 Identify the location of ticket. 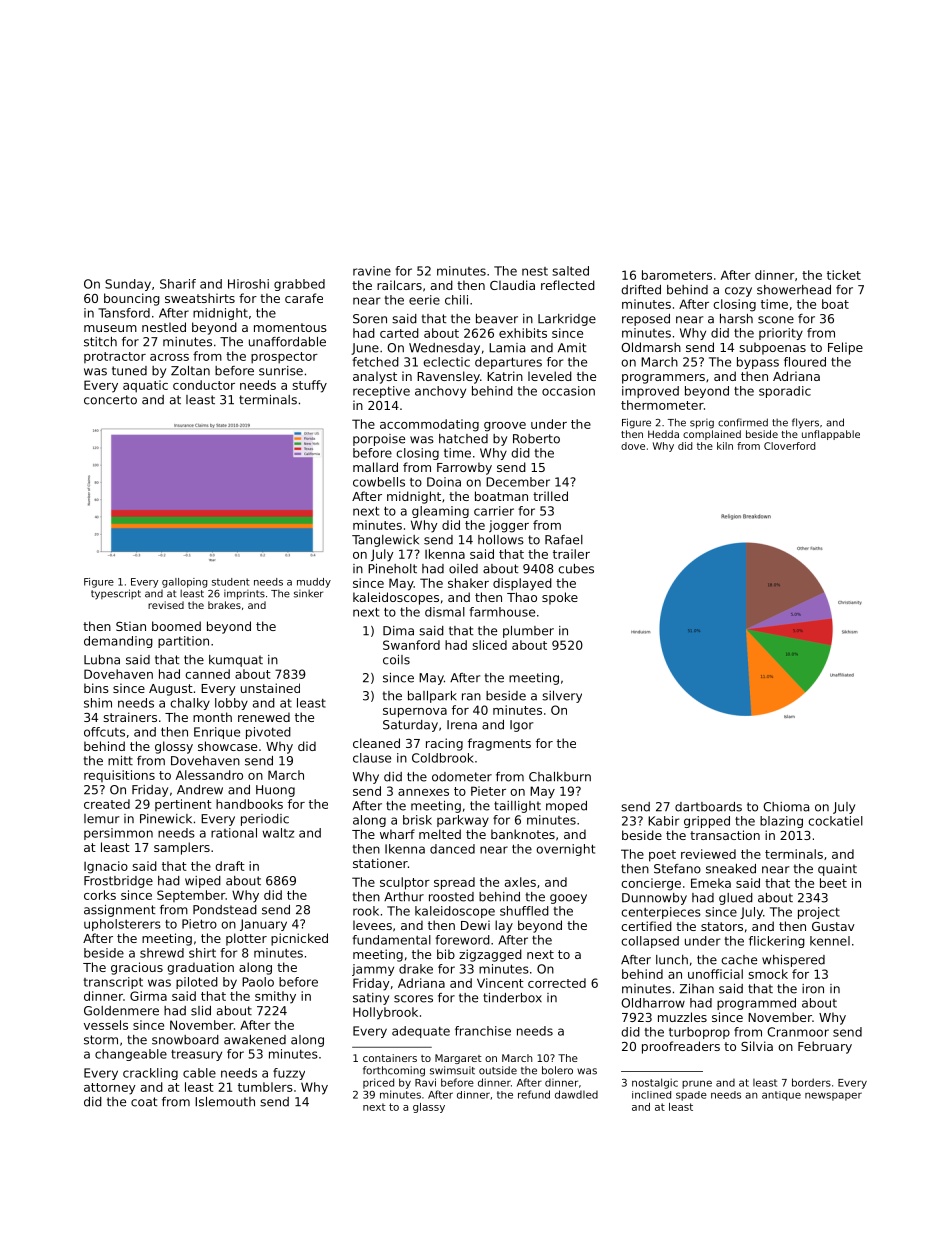
(844, 275).
